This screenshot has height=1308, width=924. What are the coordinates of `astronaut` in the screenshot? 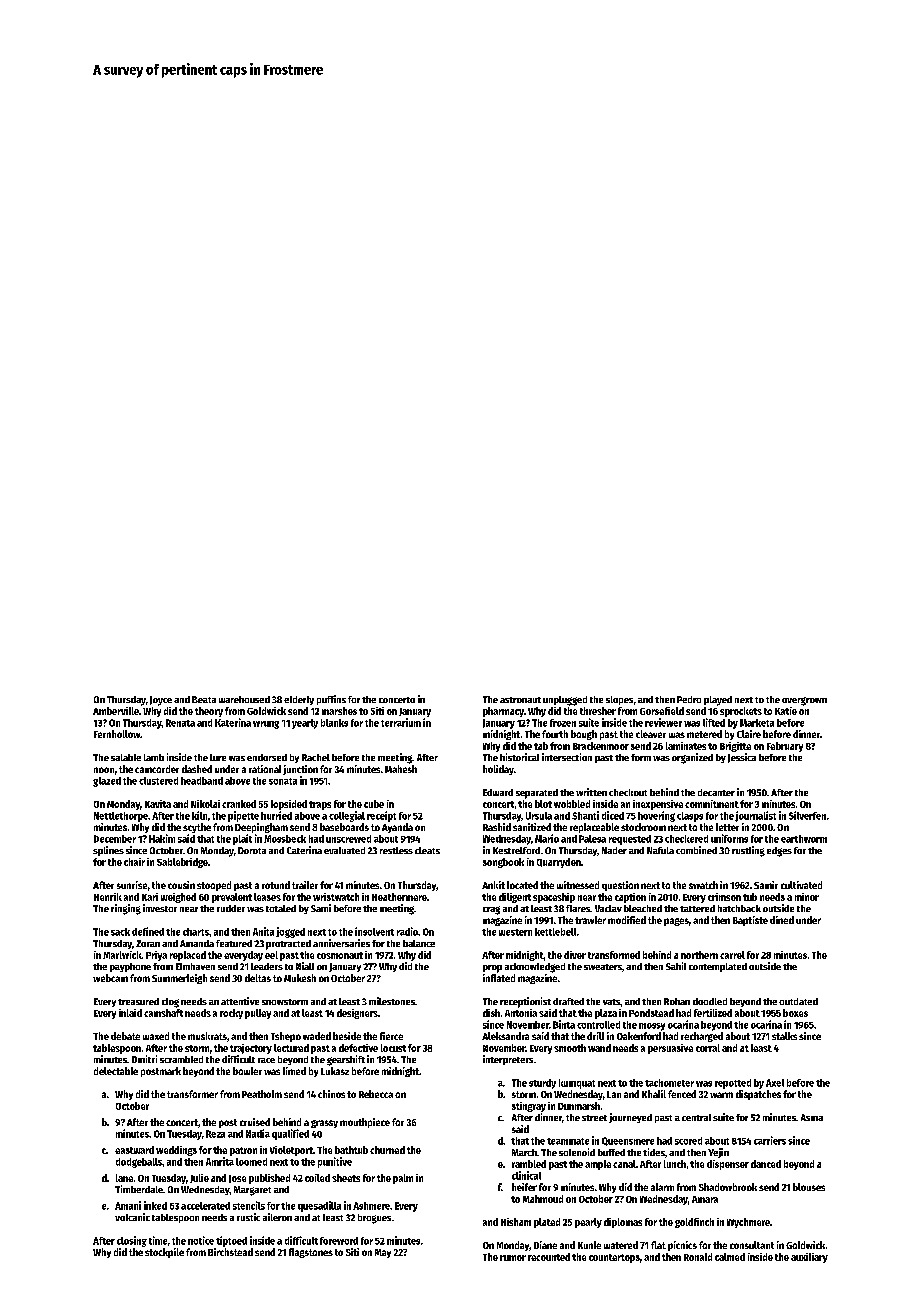 It's located at (520, 700).
